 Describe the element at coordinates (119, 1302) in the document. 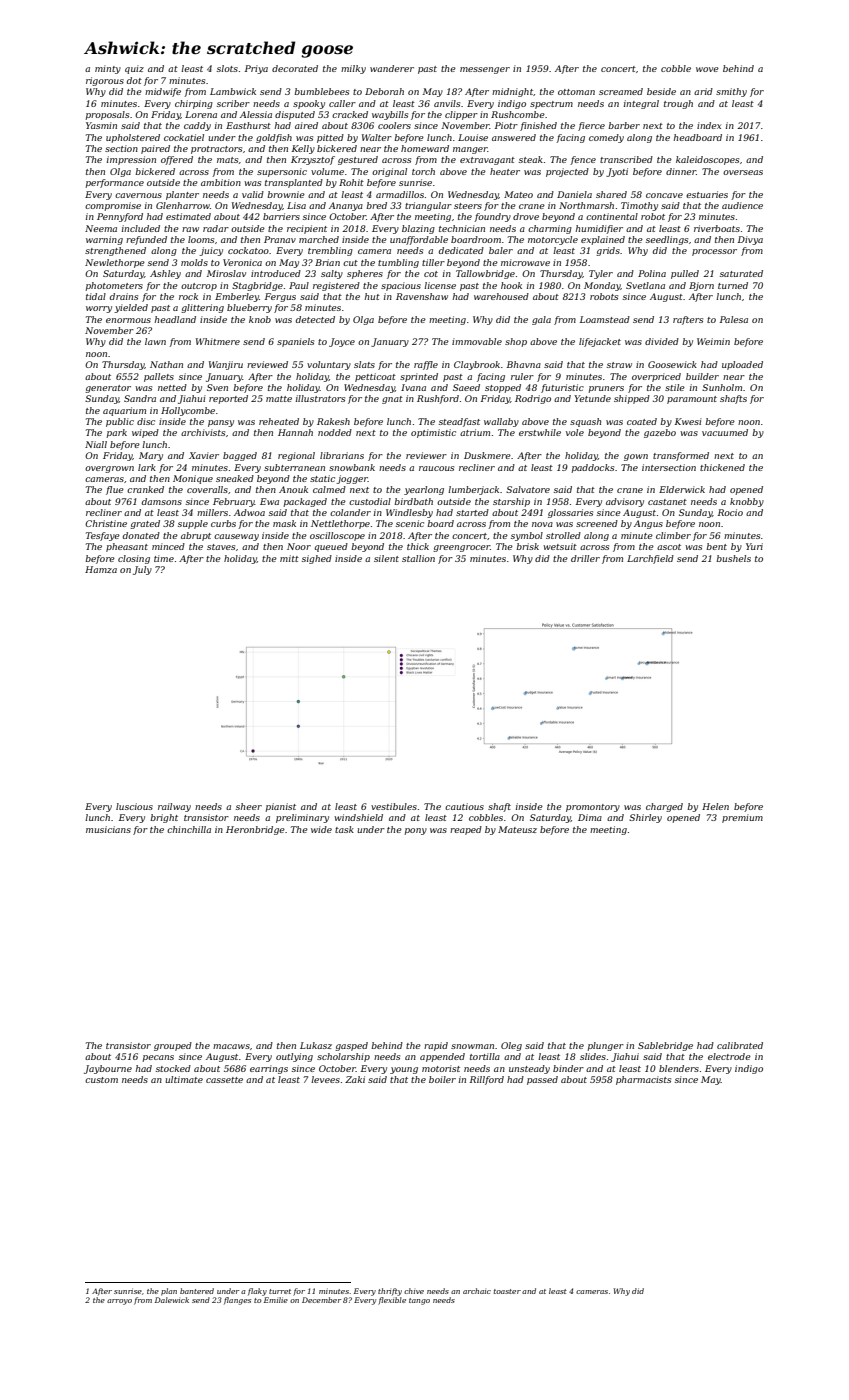

I see `arroyo` at that location.
